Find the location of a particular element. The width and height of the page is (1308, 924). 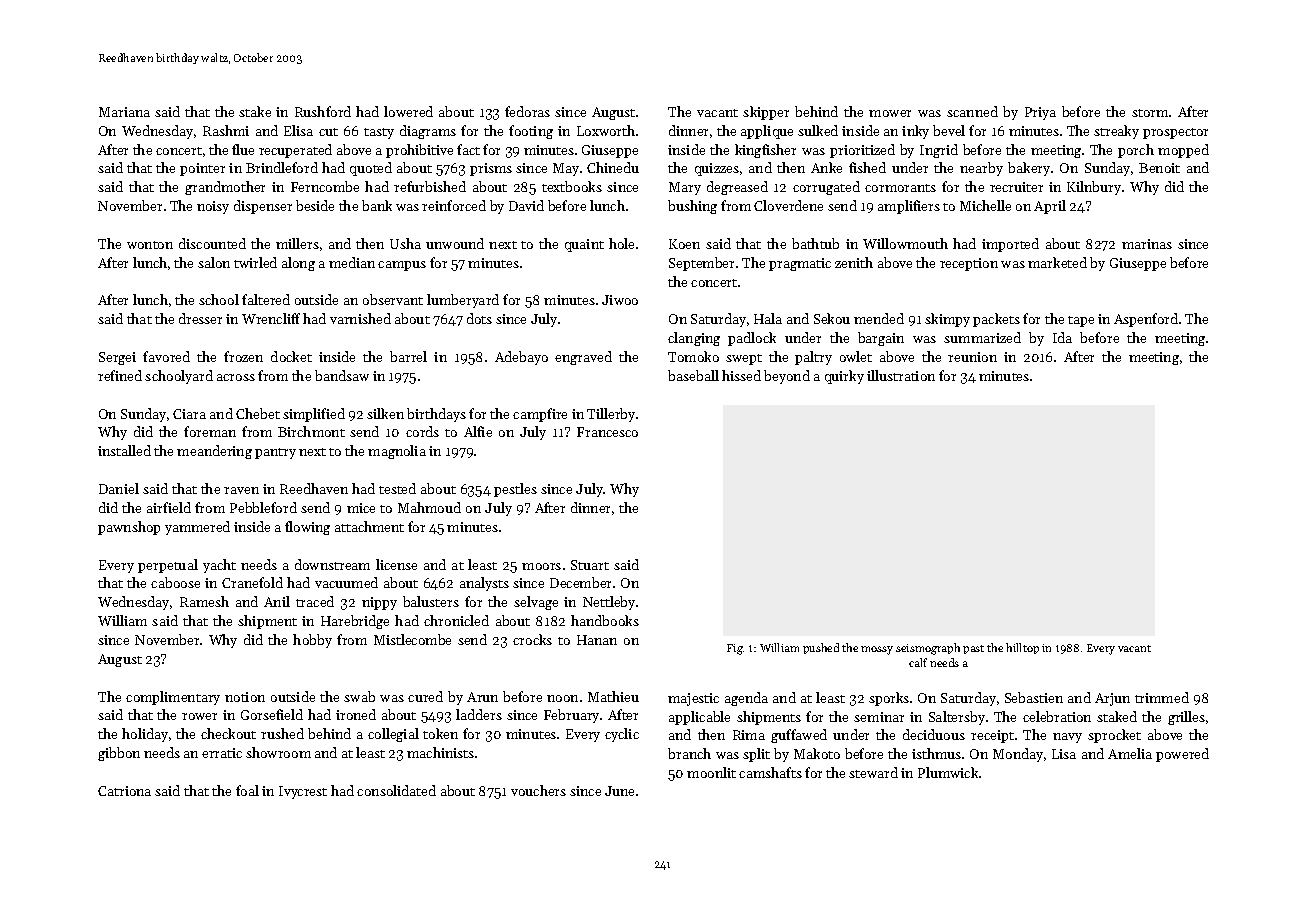

rower is located at coordinates (199, 716).
